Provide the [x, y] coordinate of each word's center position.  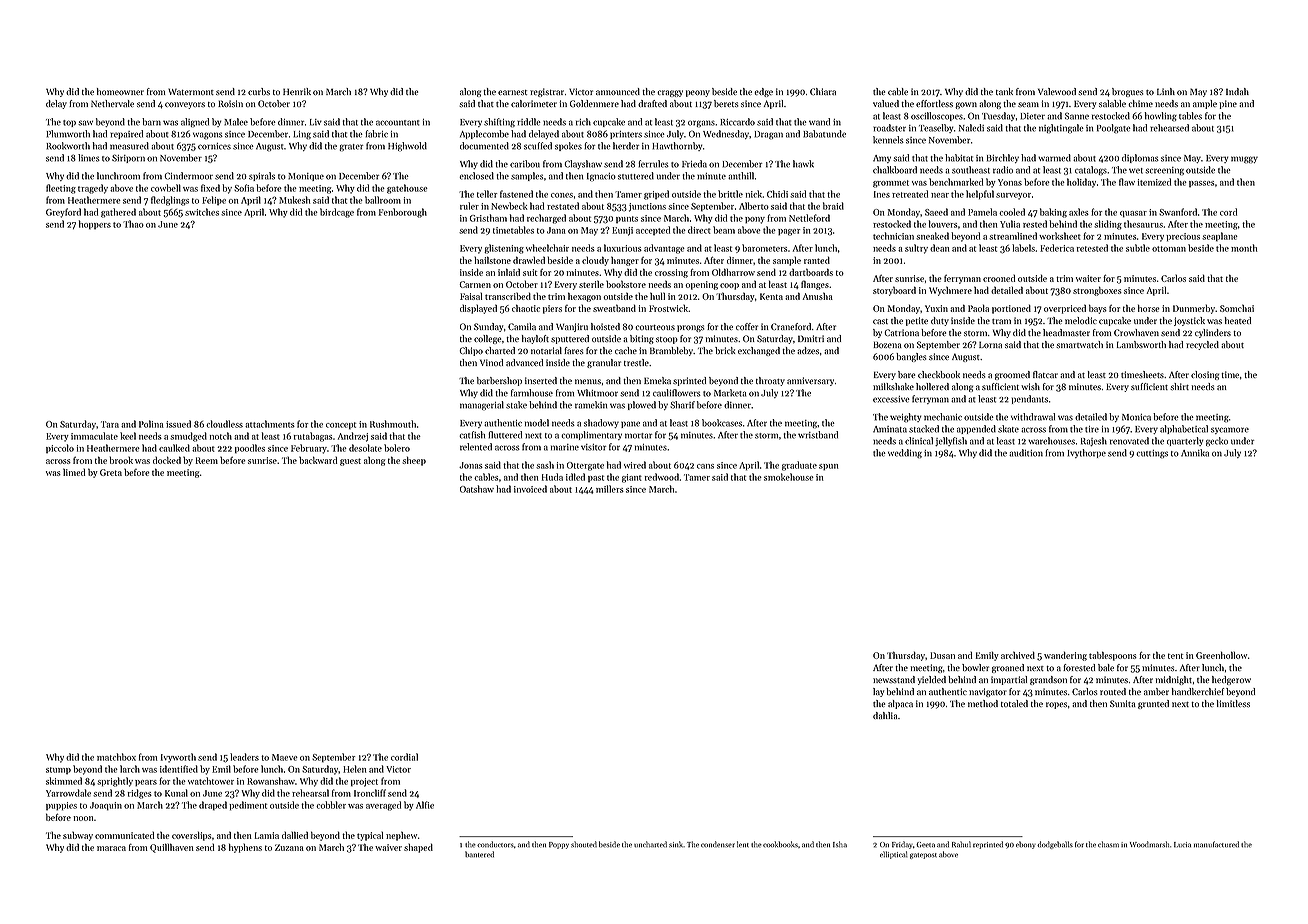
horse [1149, 308]
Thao [133, 224]
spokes [568, 146]
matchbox [116, 757]
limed [74, 472]
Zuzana [289, 847]
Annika [1195, 453]
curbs [259, 91]
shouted [584, 844]
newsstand [894, 679]
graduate [799, 466]
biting [642, 339]
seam [1028, 104]
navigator [988, 692]
